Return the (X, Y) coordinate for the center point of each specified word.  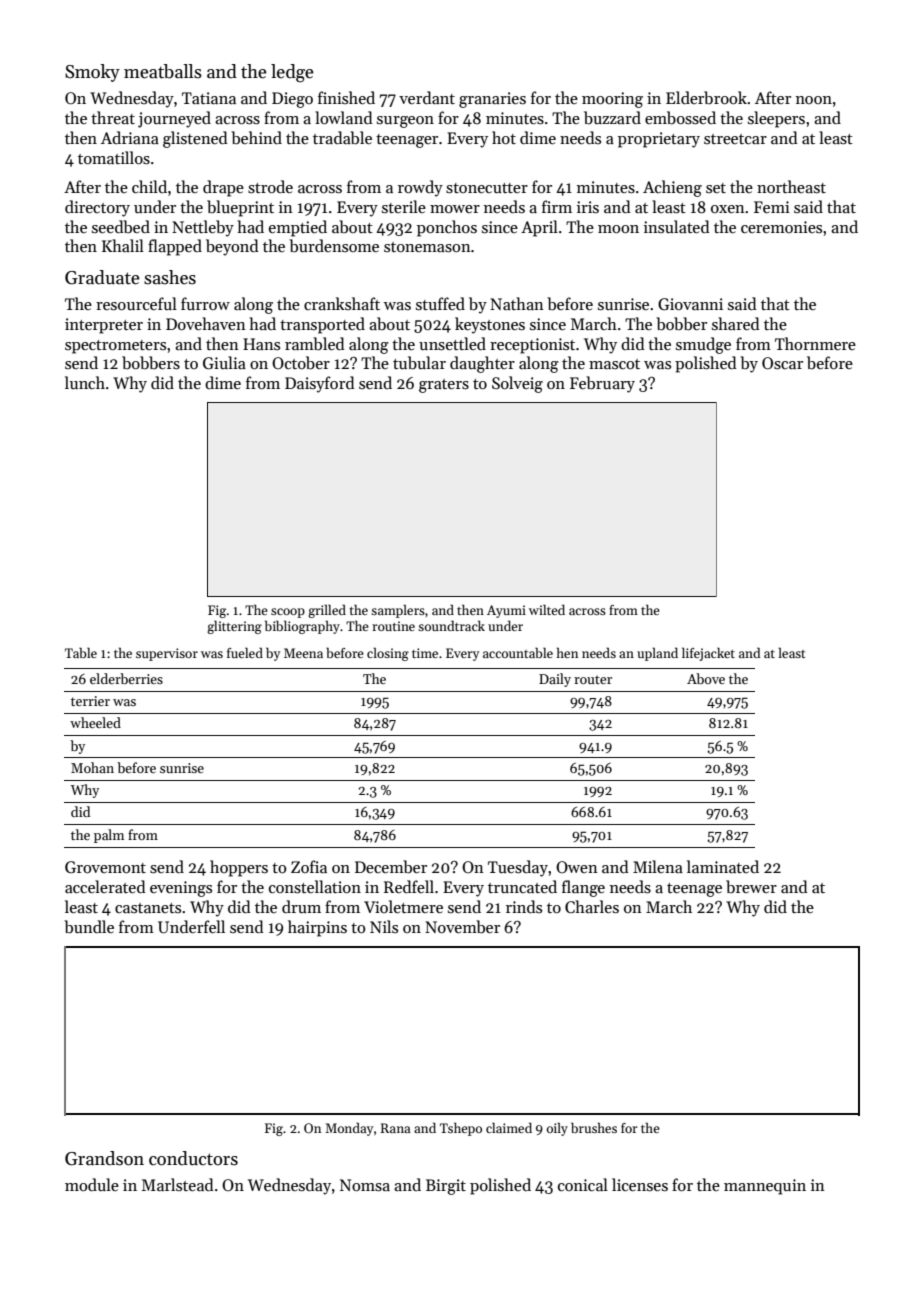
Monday (349, 1129)
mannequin (765, 1187)
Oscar (782, 363)
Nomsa (365, 1185)
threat (113, 117)
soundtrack (451, 625)
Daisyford (320, 384)
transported (322, 325)
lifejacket (708, 654)
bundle (89, 927)
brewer (751, 886)
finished (346, 97)
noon (814, 100)
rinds (524, 906)
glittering (234, 627)
